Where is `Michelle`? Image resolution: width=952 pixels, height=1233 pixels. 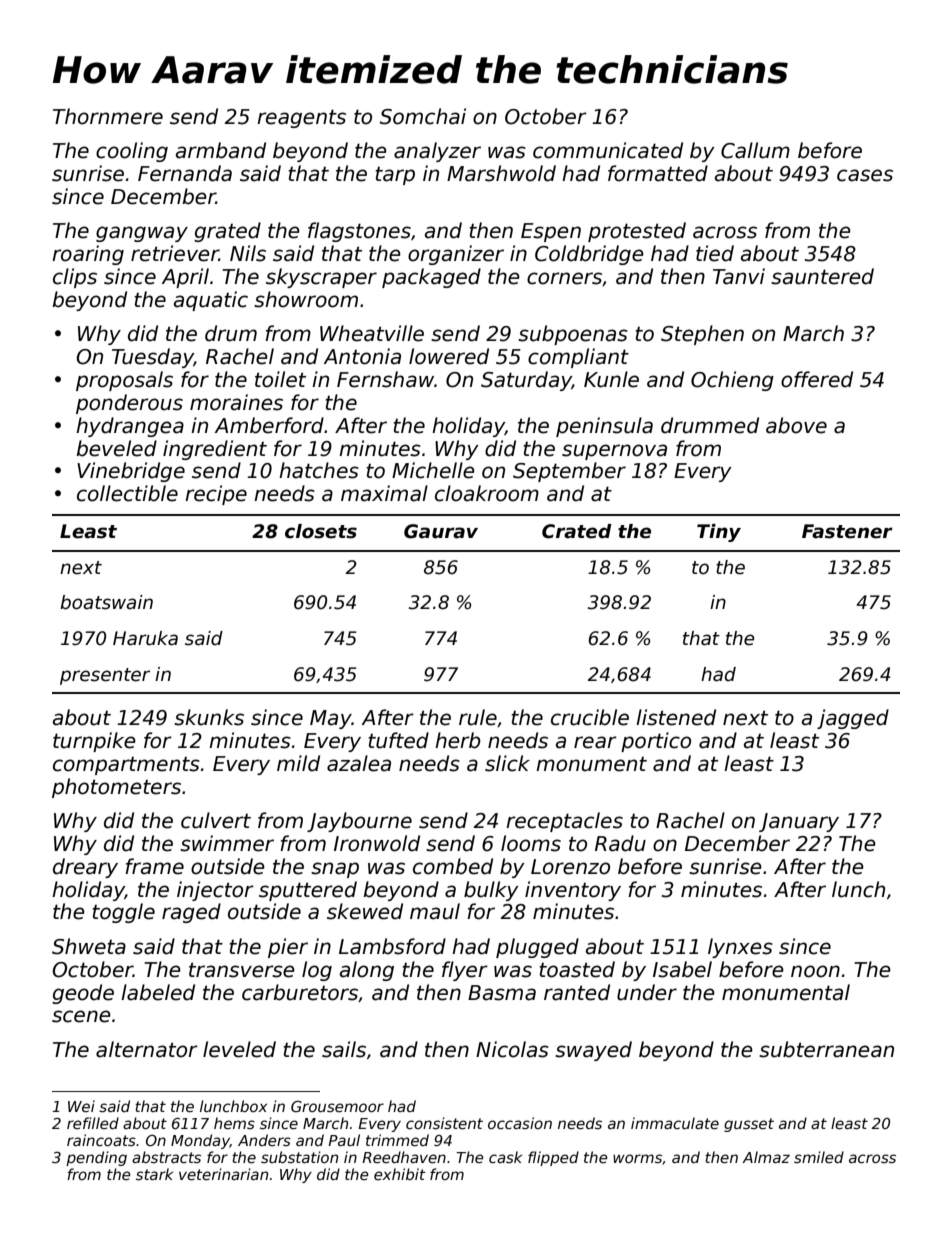
Michelle is located at coordinates (433, 470).
